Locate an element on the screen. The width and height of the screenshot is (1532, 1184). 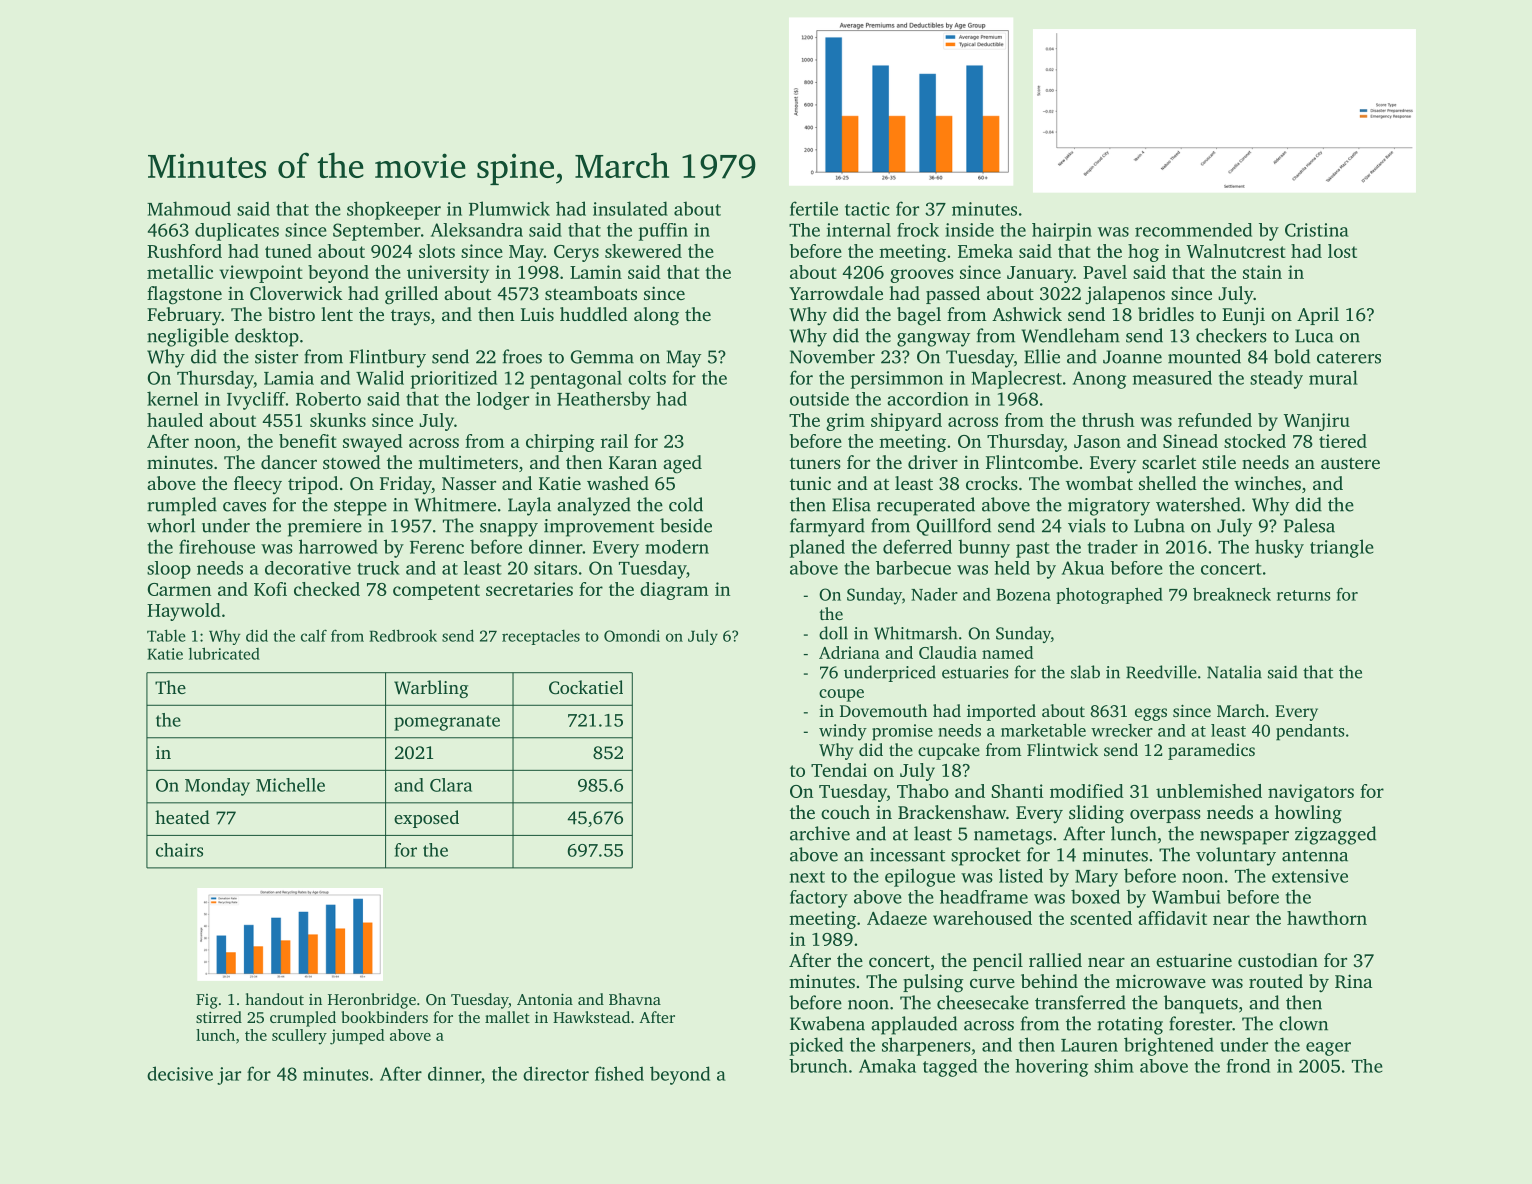
lubricated is located at coordinates (224, 653).
